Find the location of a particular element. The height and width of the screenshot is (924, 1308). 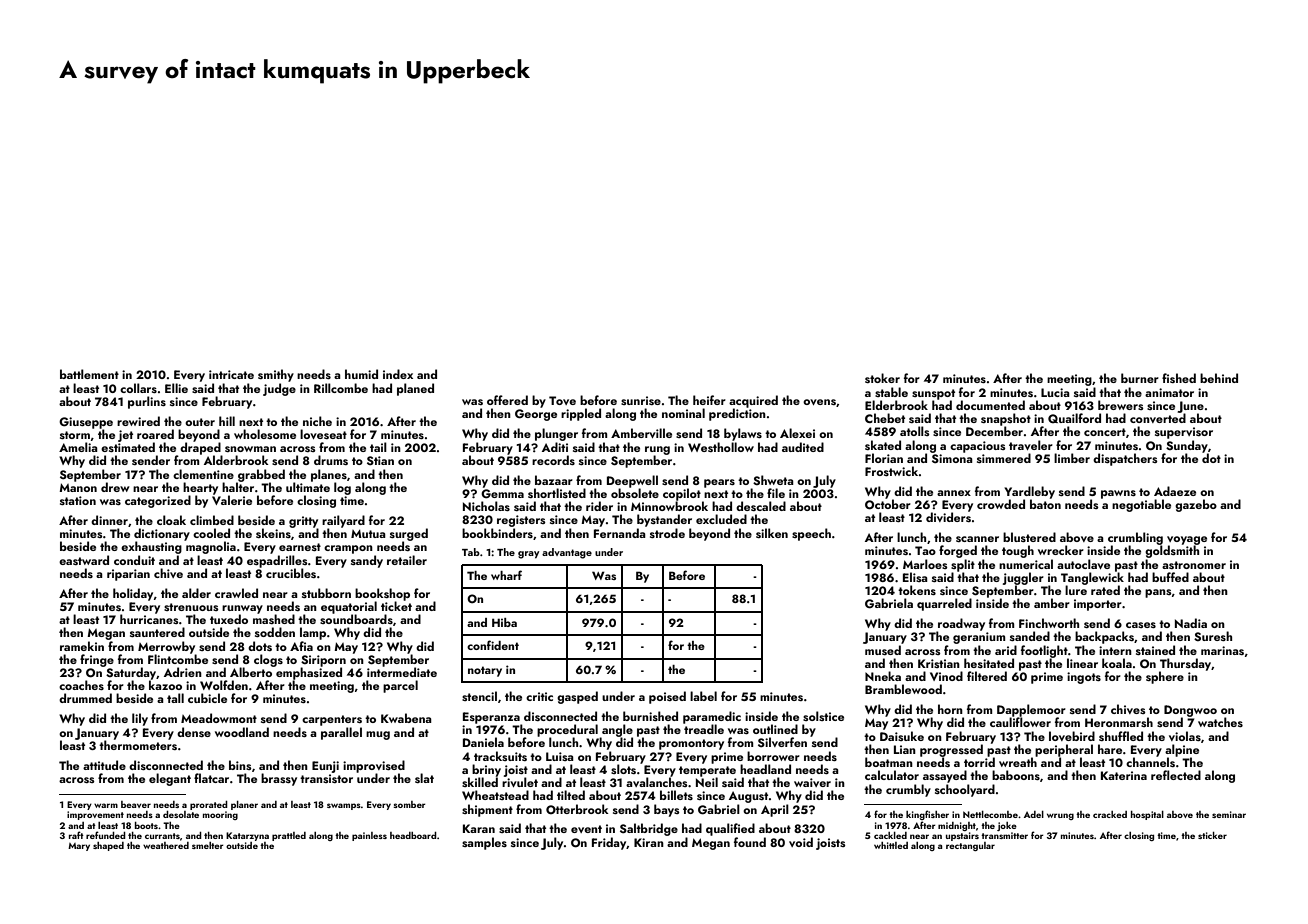

sunspot is located at coordinates (933, 394).
